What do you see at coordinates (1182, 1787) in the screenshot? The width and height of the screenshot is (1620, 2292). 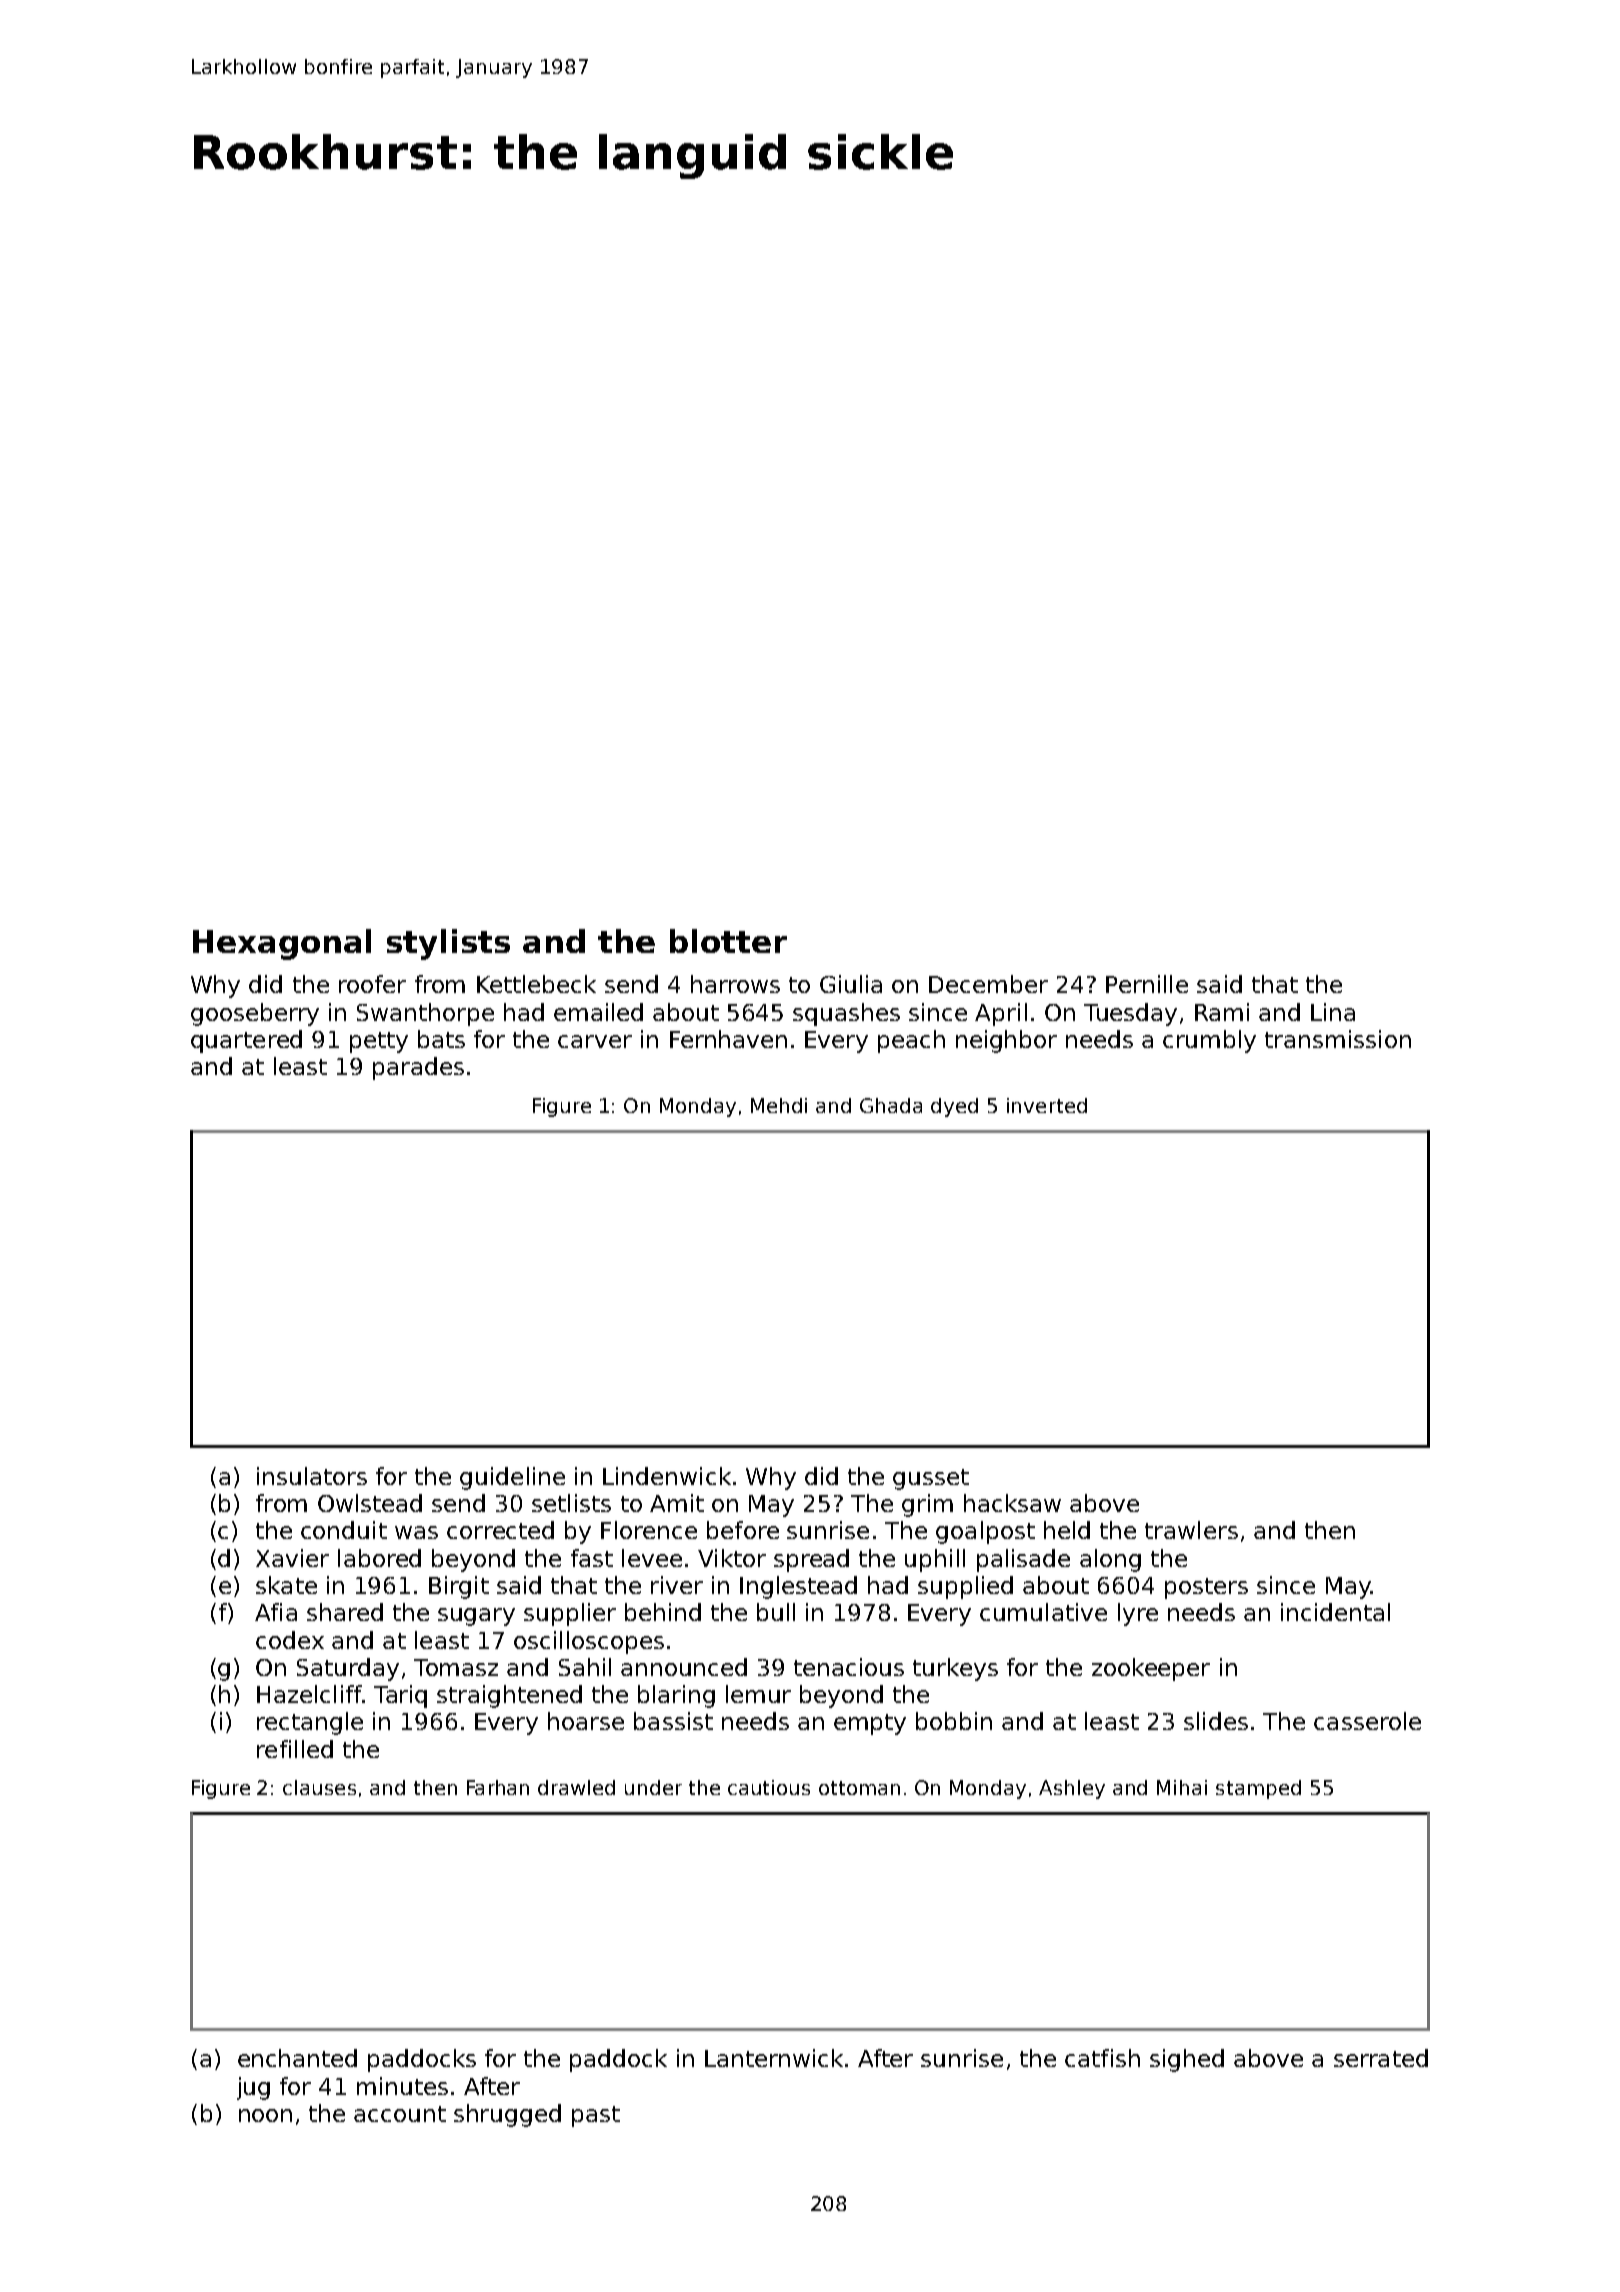 I see `Mihai` at bounding box center [1182, 1787].
